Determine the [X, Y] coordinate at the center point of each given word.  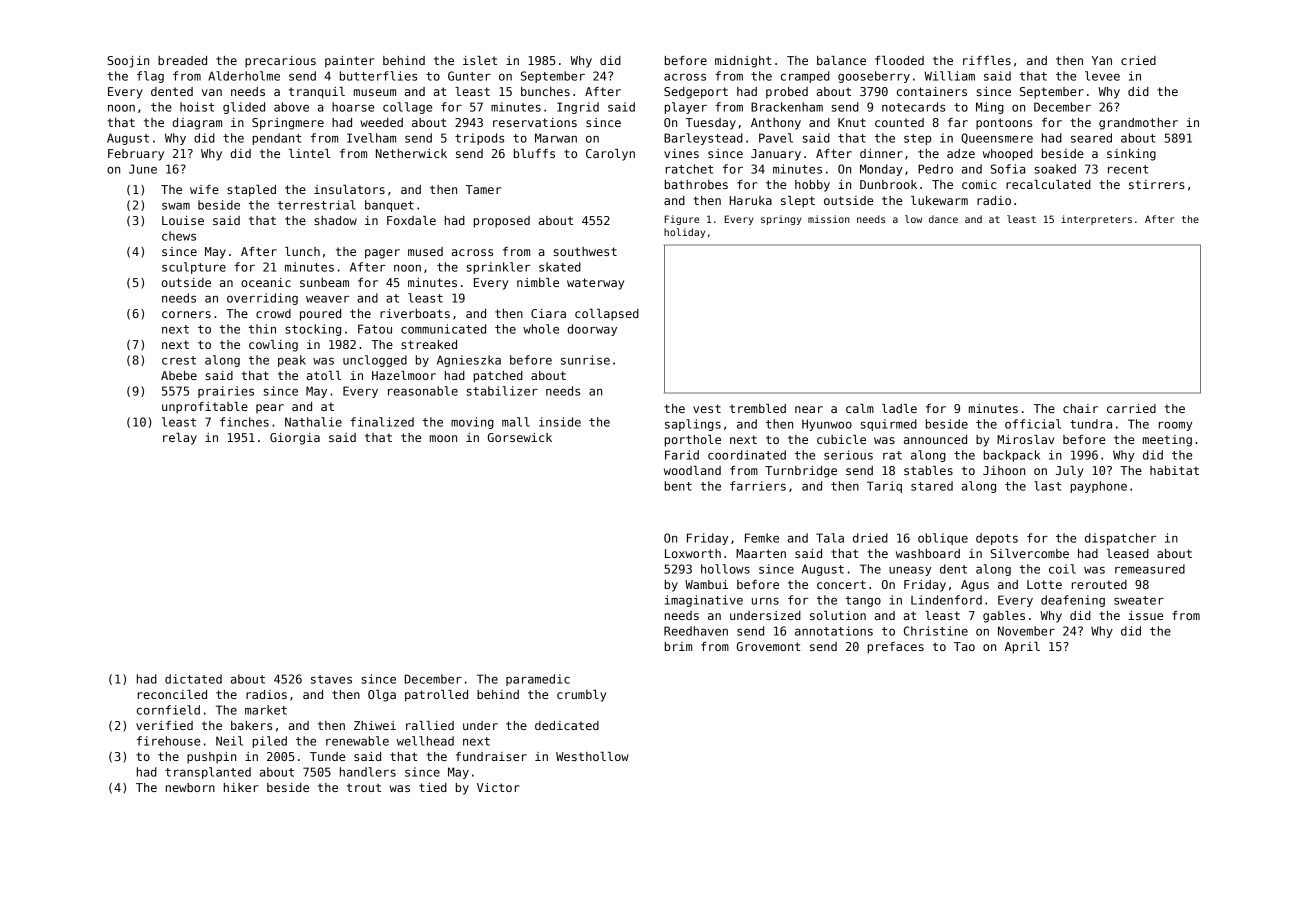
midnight [743, 62]
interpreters [1096, 220]
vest [707, 408]
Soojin [128, 62]
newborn [190, 787]
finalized [382, 422]
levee [1102, 76]
